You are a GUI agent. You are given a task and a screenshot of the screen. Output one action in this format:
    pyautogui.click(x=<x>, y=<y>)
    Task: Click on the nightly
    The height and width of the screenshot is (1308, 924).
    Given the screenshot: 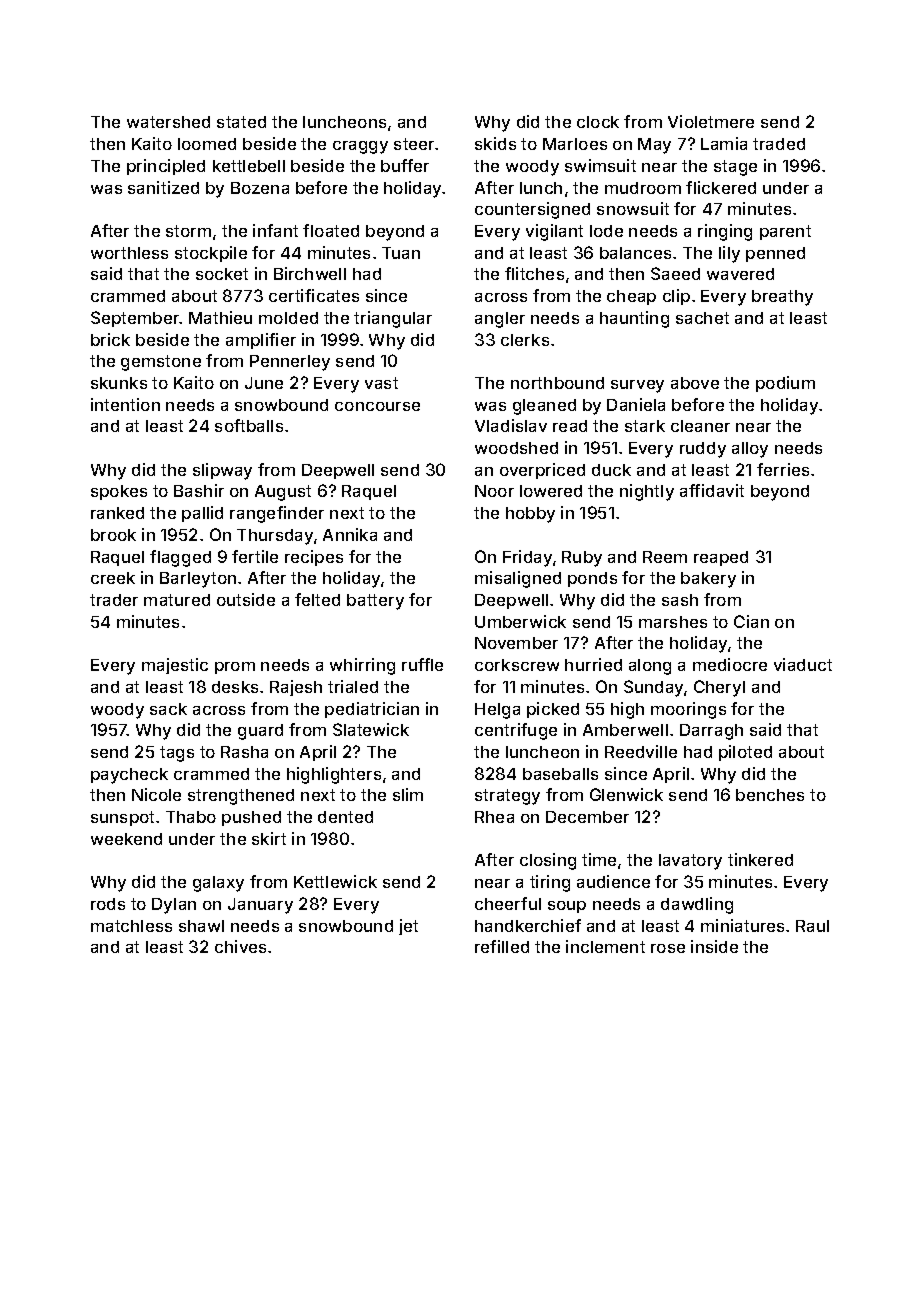 What is the action you would take?
    pyautogui.click(x=647, y=492)
